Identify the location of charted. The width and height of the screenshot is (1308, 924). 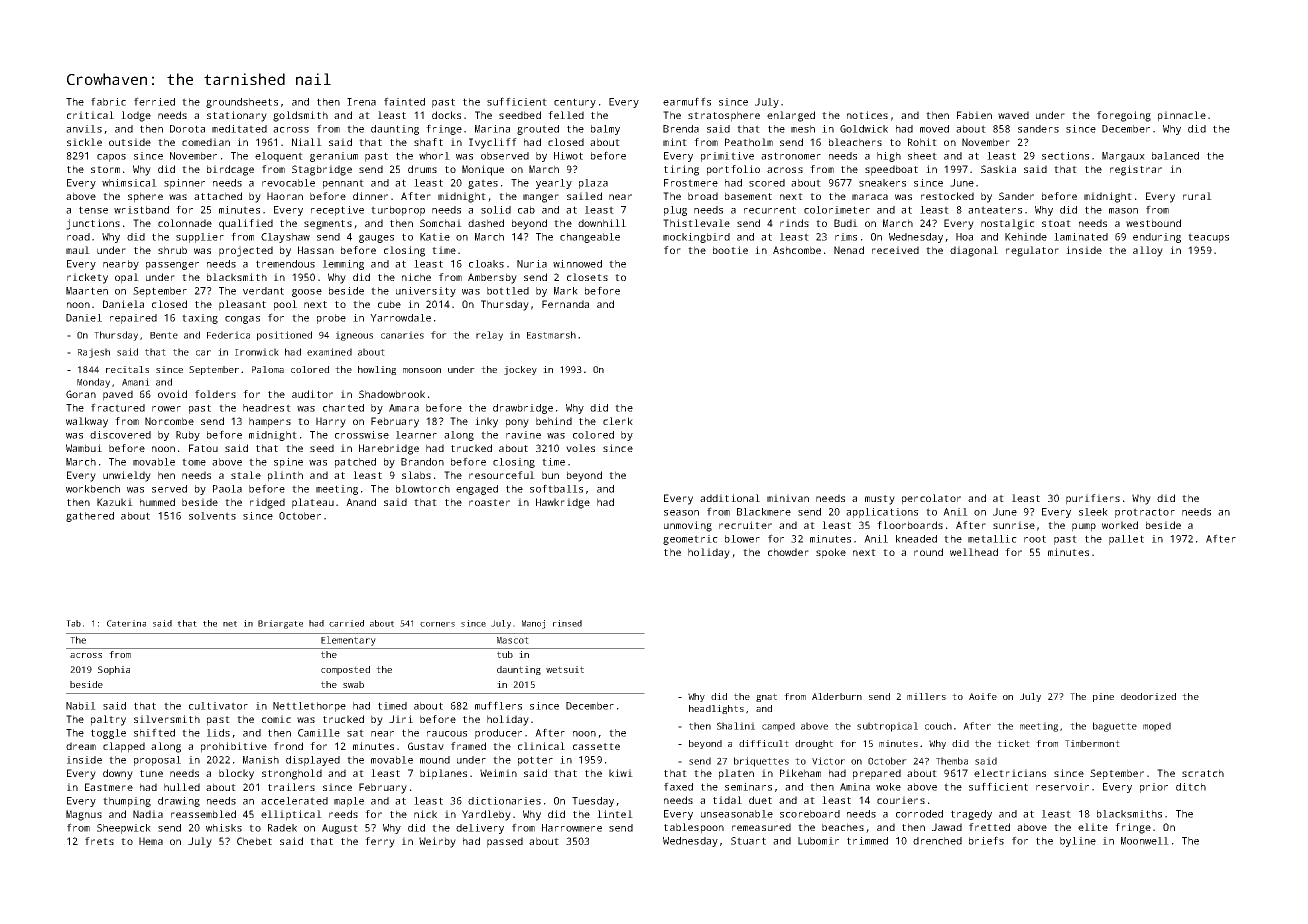
(343, 408).
